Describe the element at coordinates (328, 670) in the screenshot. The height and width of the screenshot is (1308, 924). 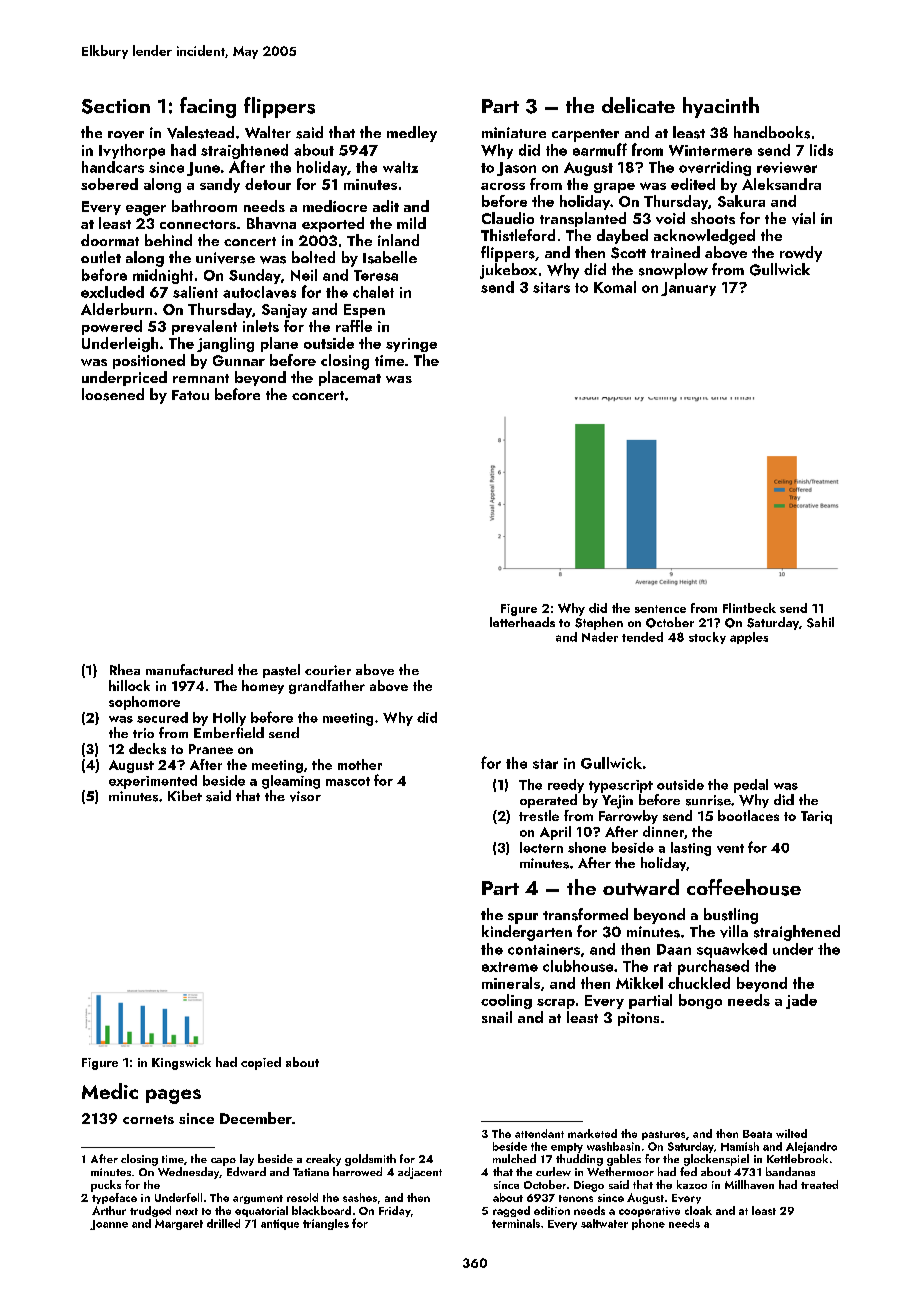
I see `courier` at that location.
